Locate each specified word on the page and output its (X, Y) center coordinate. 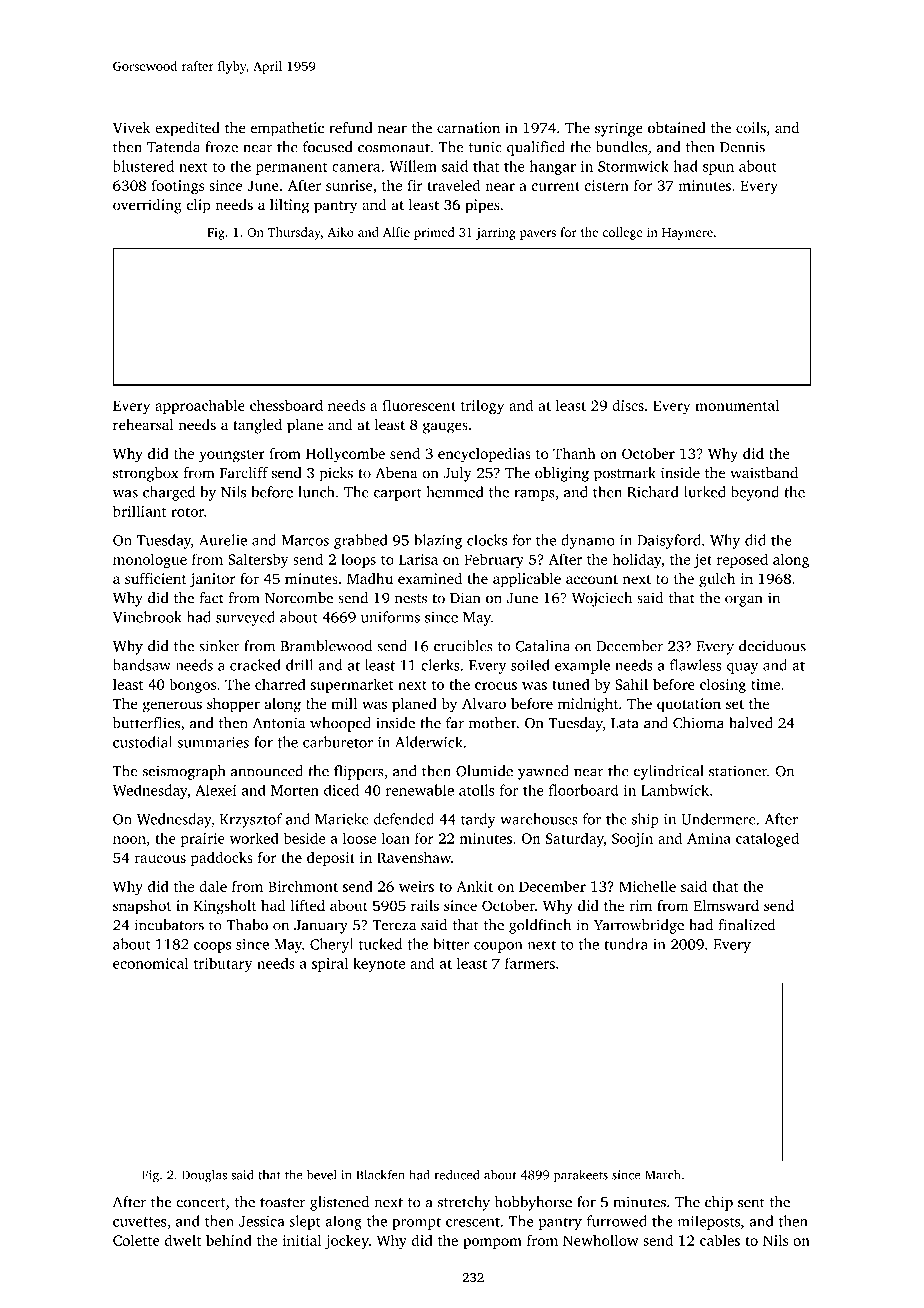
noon (129, 840)
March (663, 1175)
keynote (379, 964)
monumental (737, 405)
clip (198, 206)
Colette (136, 1240)
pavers (538, 235)
